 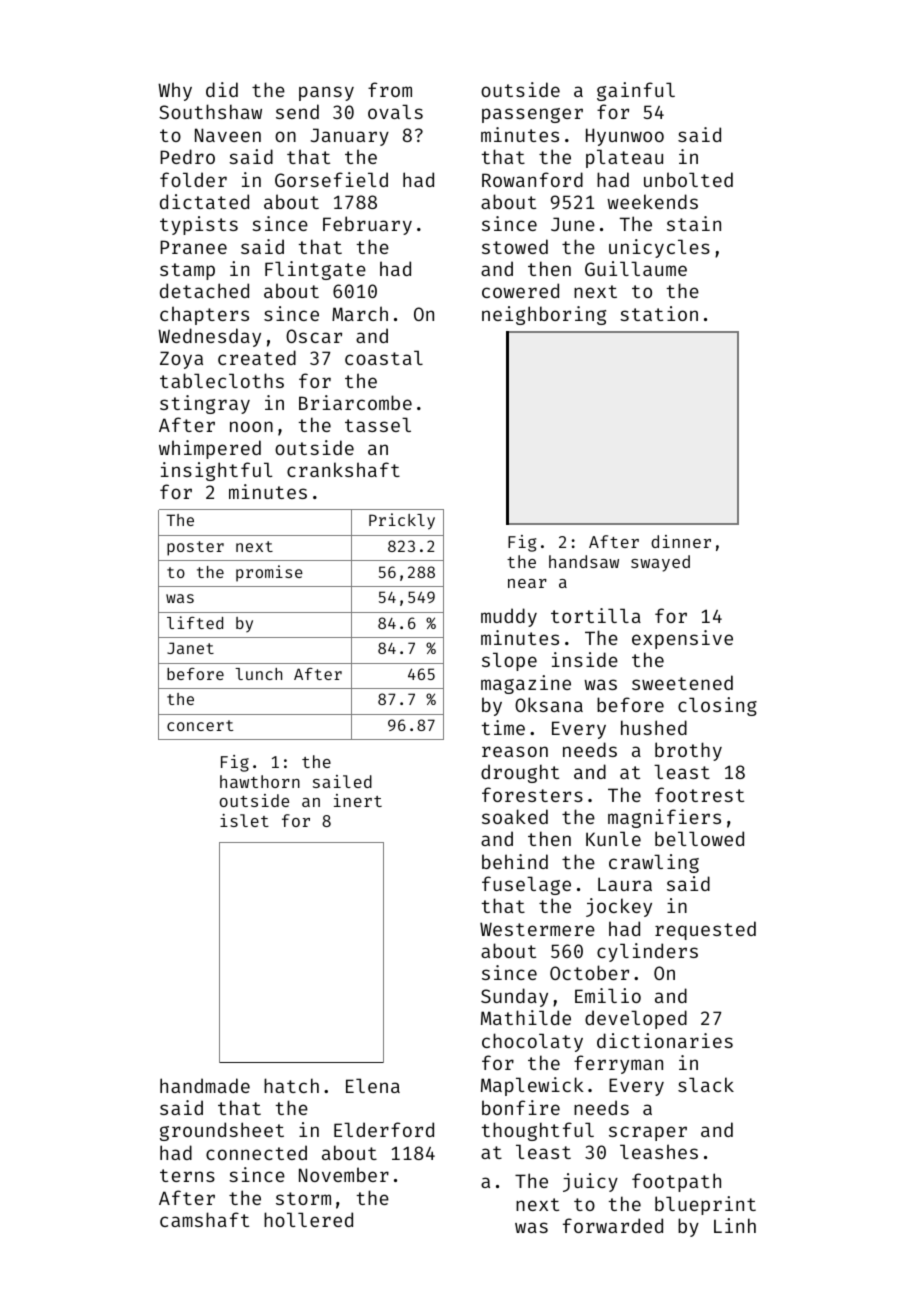 I want to click on ferryman, so click(x=618, y=1064).
